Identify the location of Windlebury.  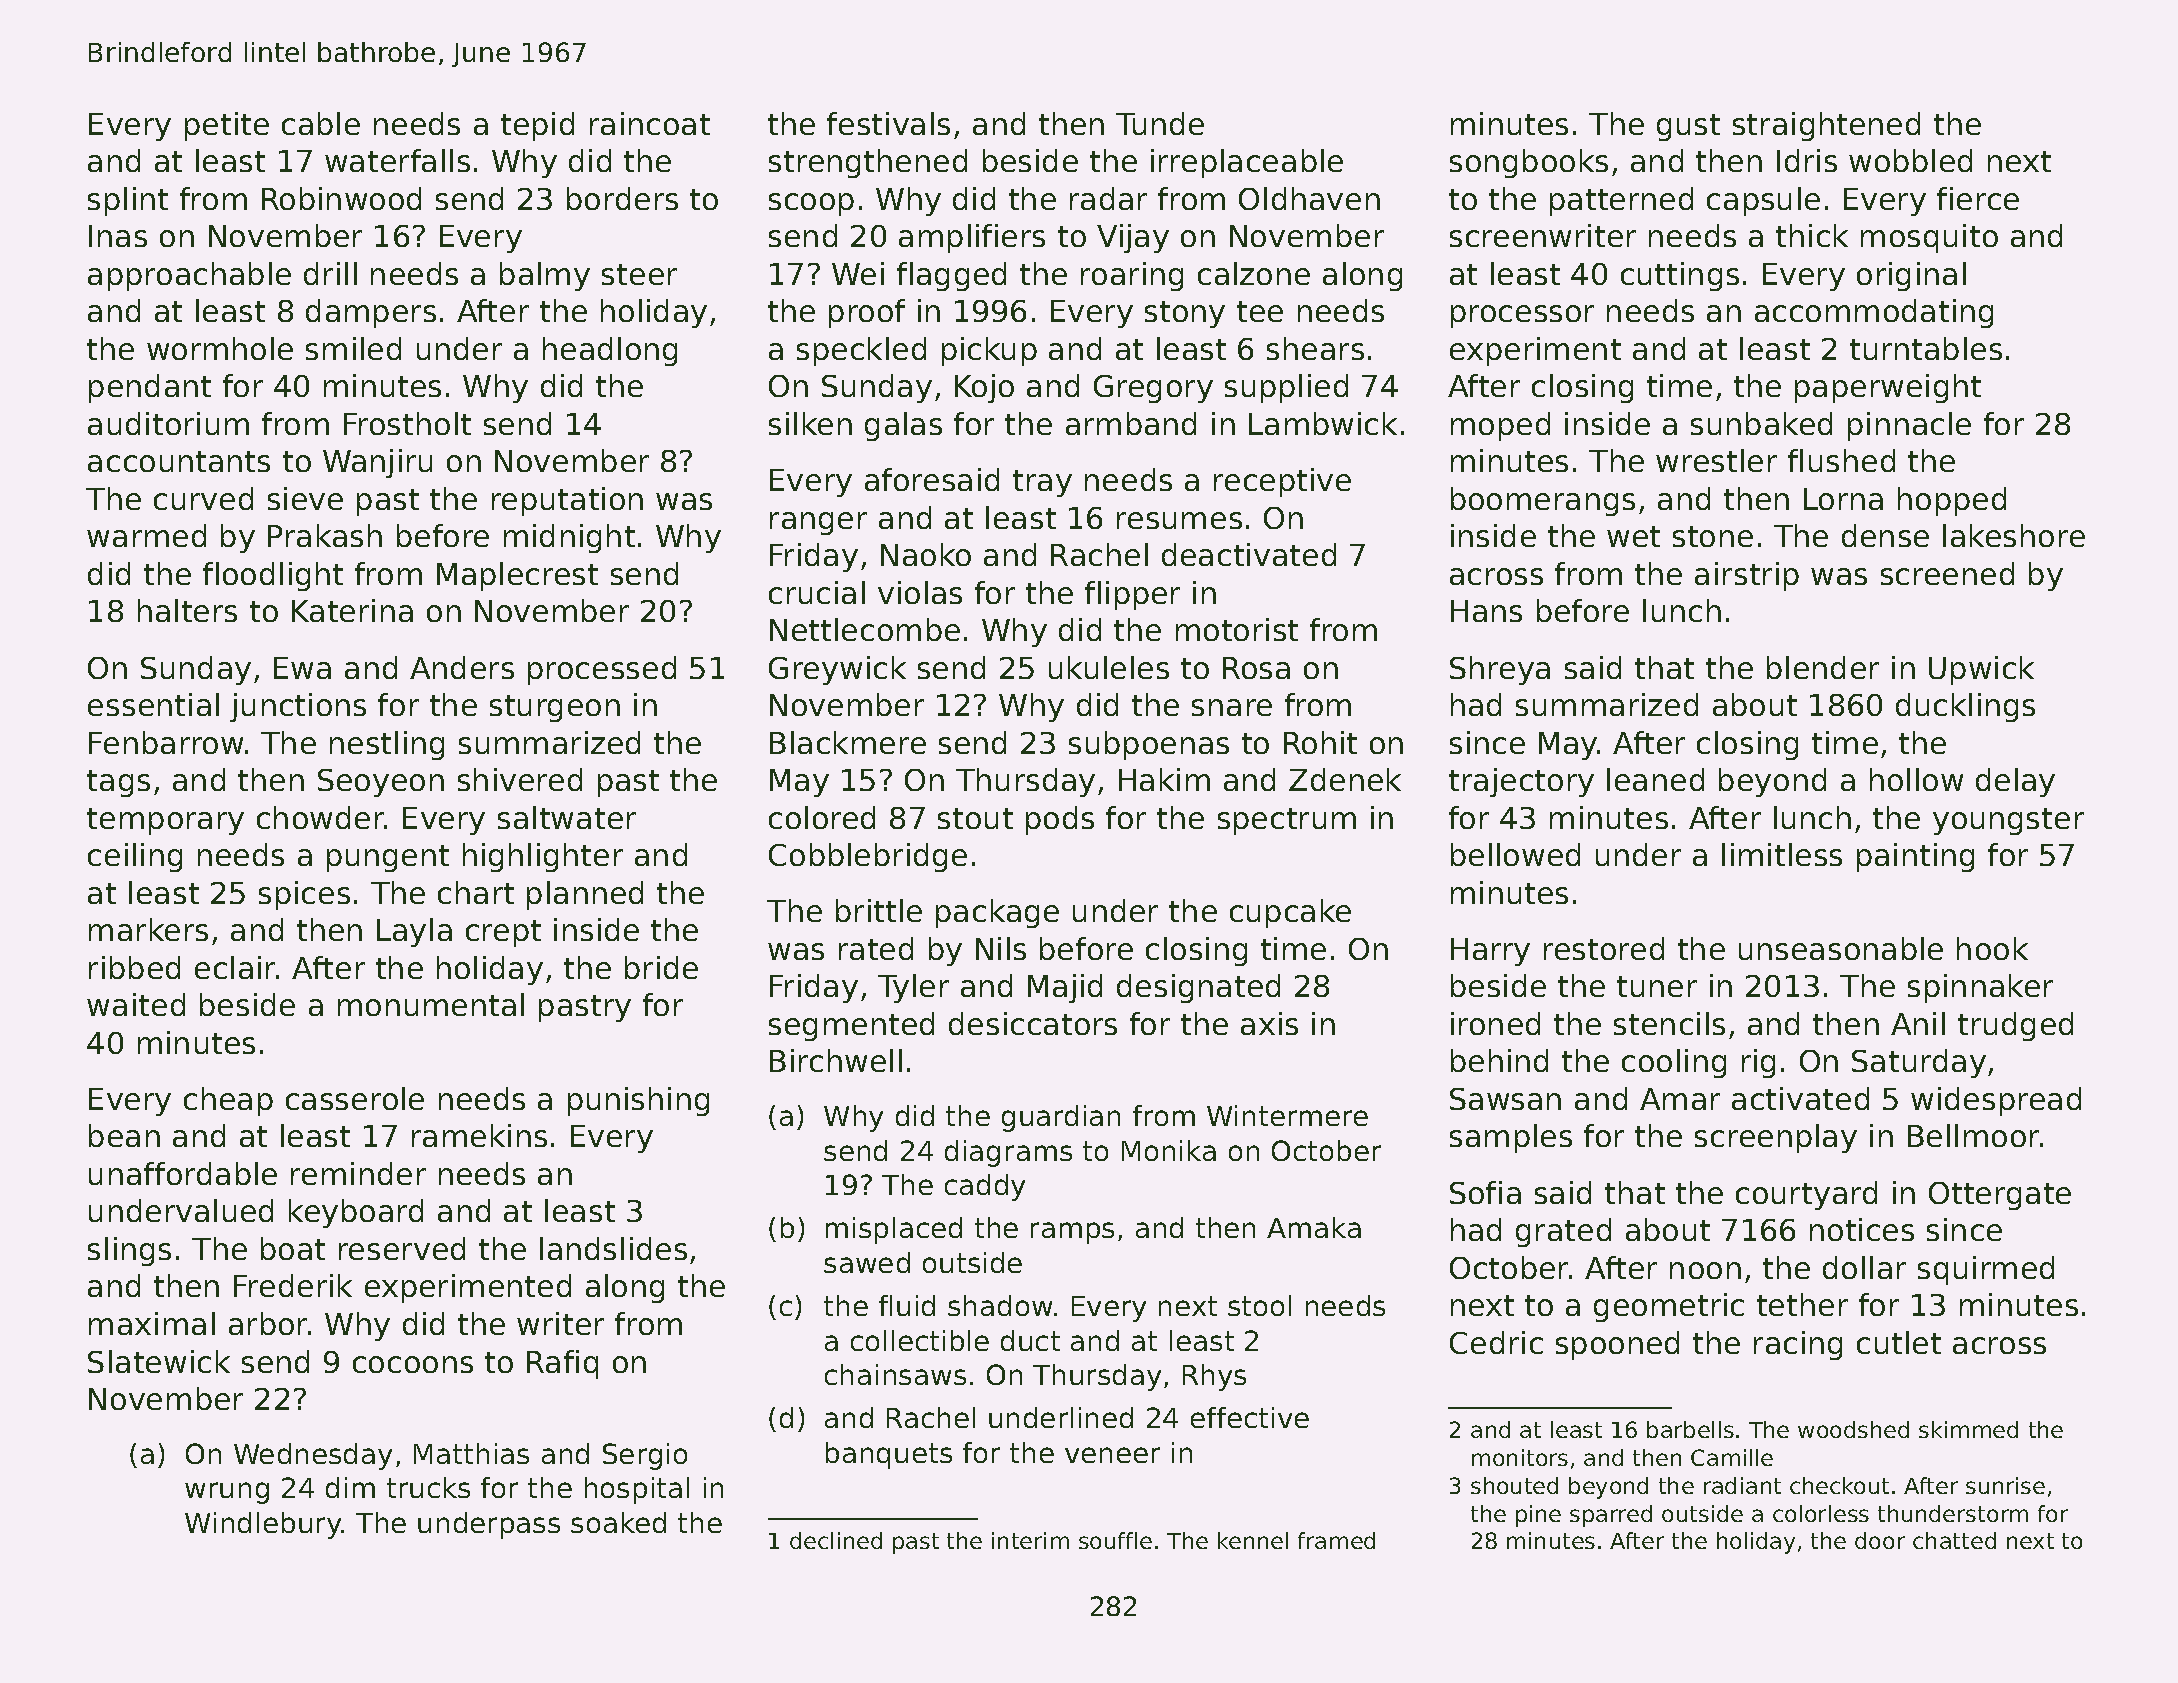
(263, 1525).
